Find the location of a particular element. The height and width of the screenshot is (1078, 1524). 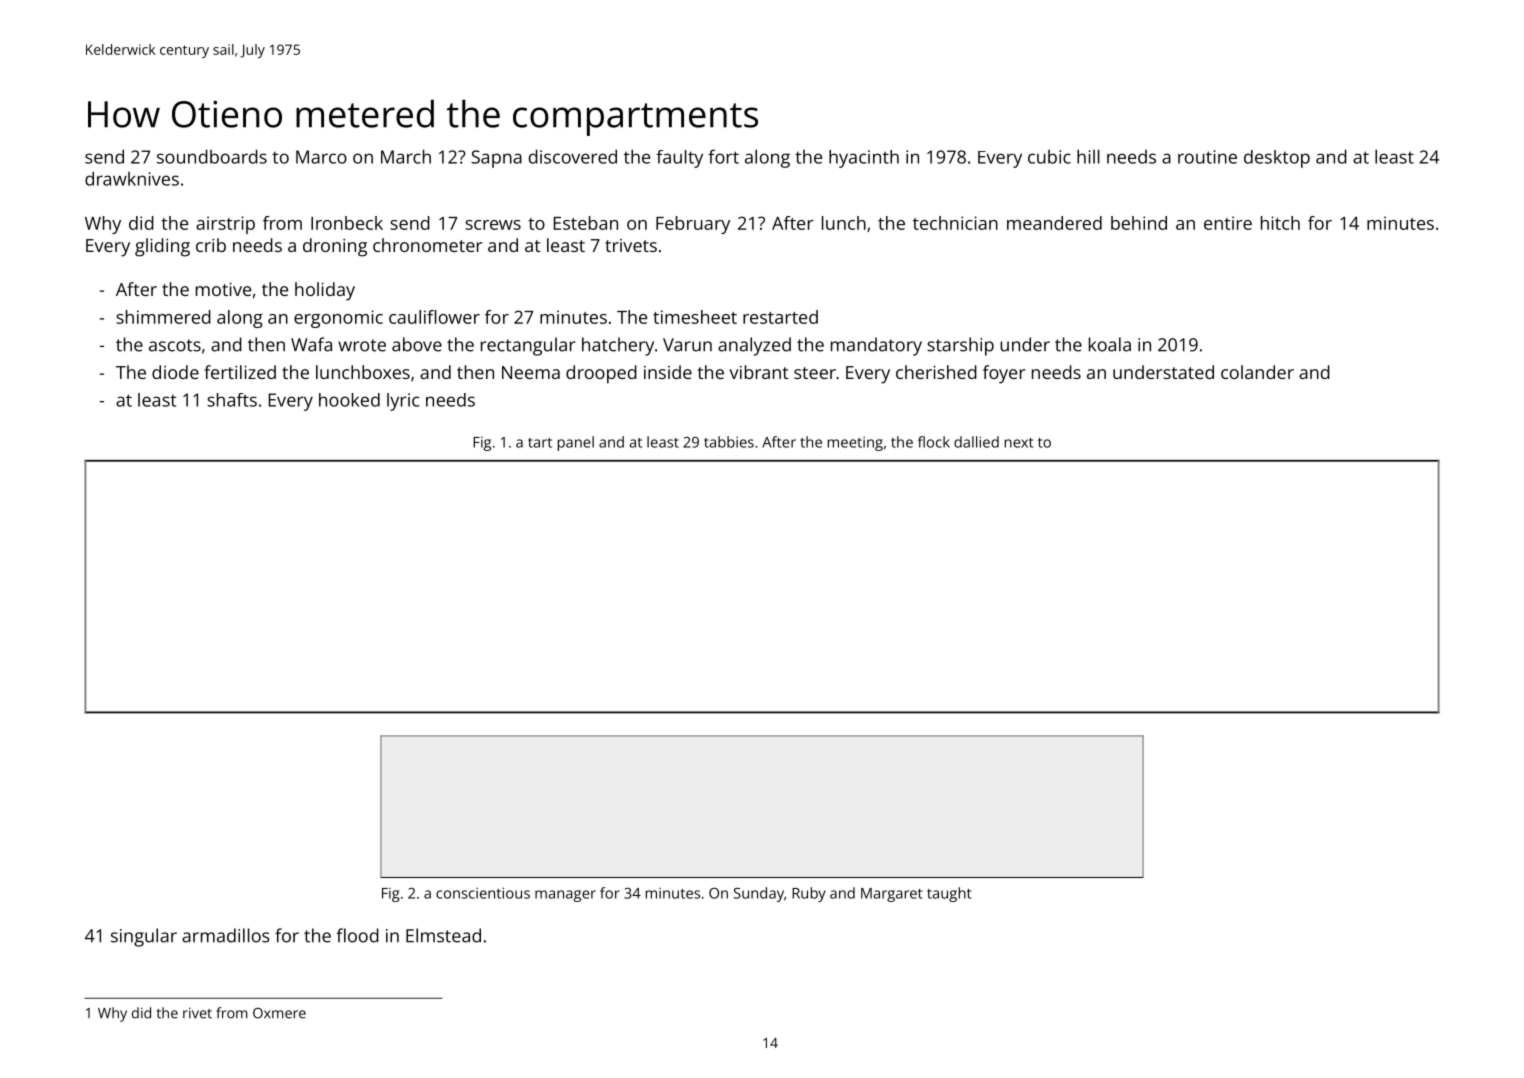

singular is located at coordinates (144, 937).
